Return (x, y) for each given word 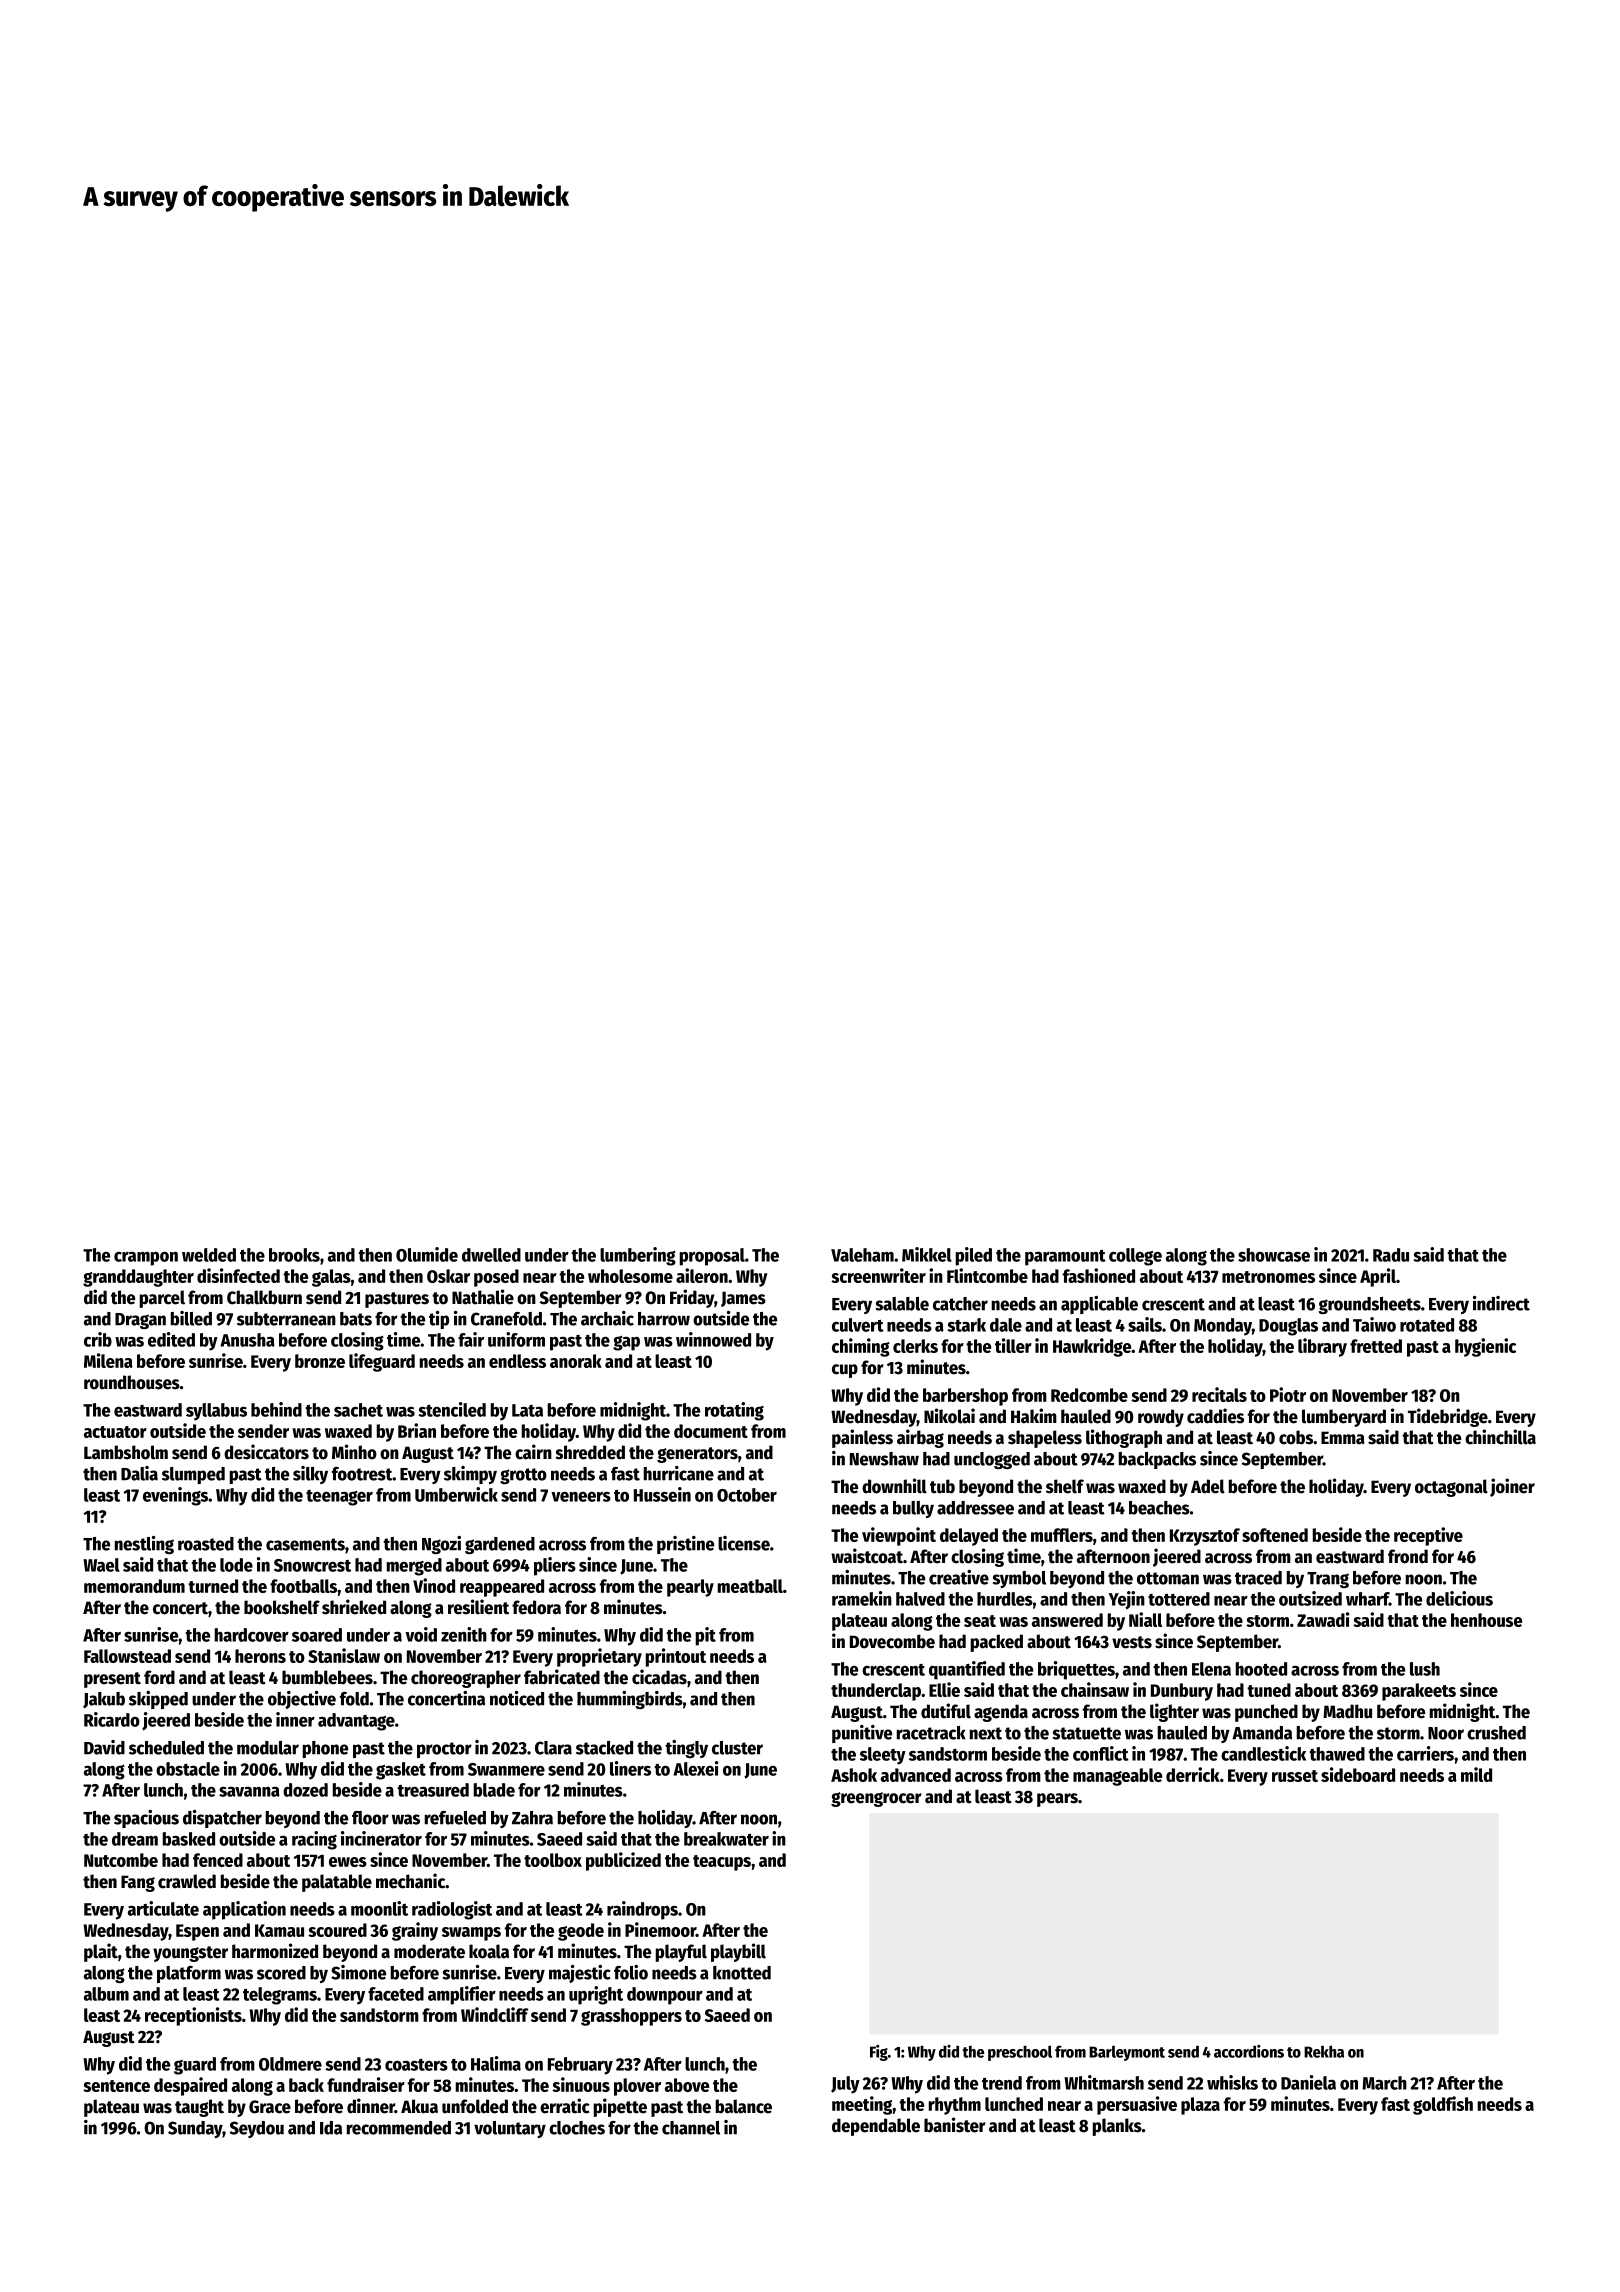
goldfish (1443, 2105)
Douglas (1288, 1327)
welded (209, 1255)
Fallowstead (127, 1656)
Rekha (1324, 2051)
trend (1002, 2083)
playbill (738, 1952)
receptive (1428, 1536)
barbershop (965, 1397)
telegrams (280, 1996)
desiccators (266, 1452)
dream (135, 1839)
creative (959, 1577)
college (1135, 1257)
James (743, 1299)
